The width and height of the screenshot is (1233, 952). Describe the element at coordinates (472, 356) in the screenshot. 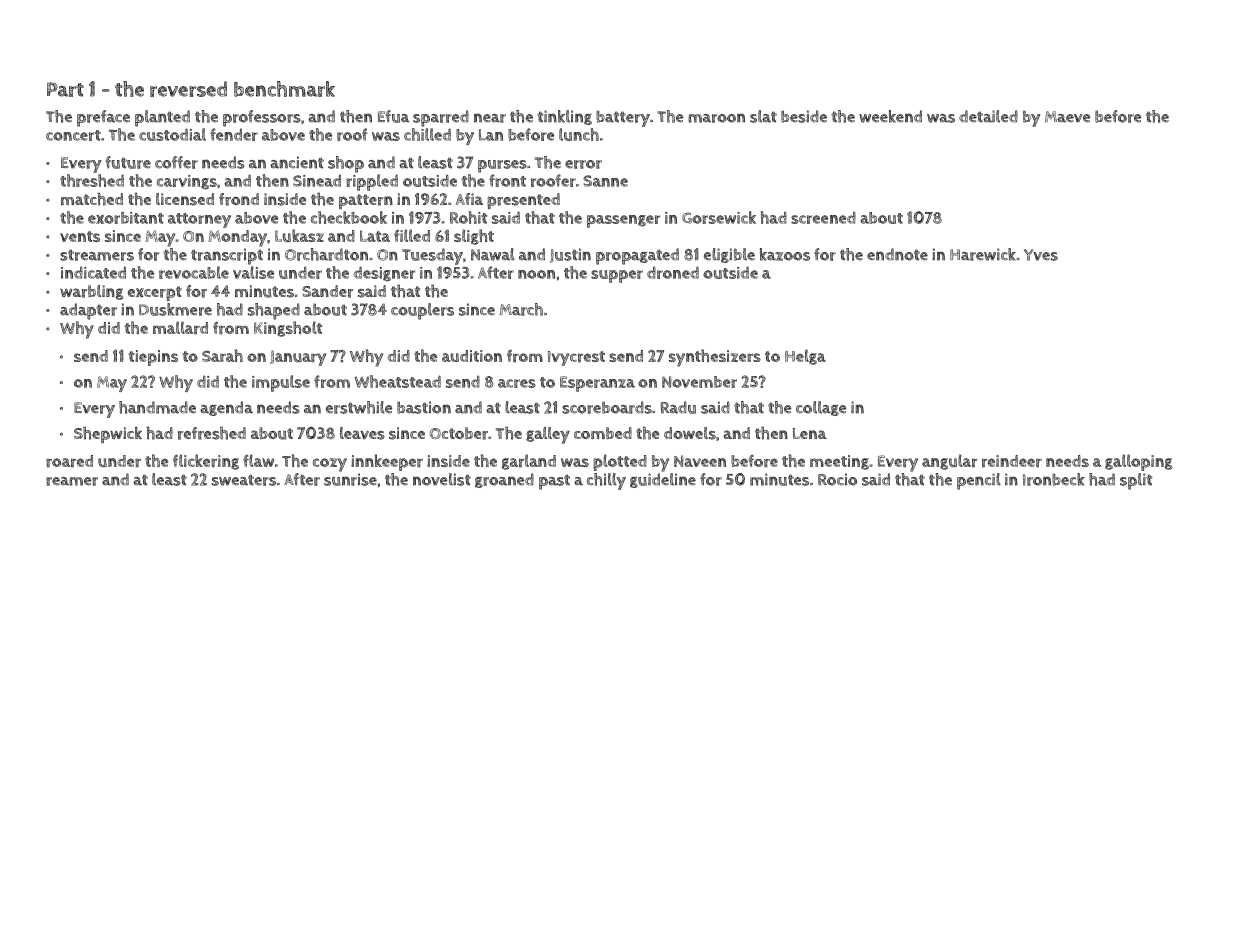

I see `audition` at that location.
